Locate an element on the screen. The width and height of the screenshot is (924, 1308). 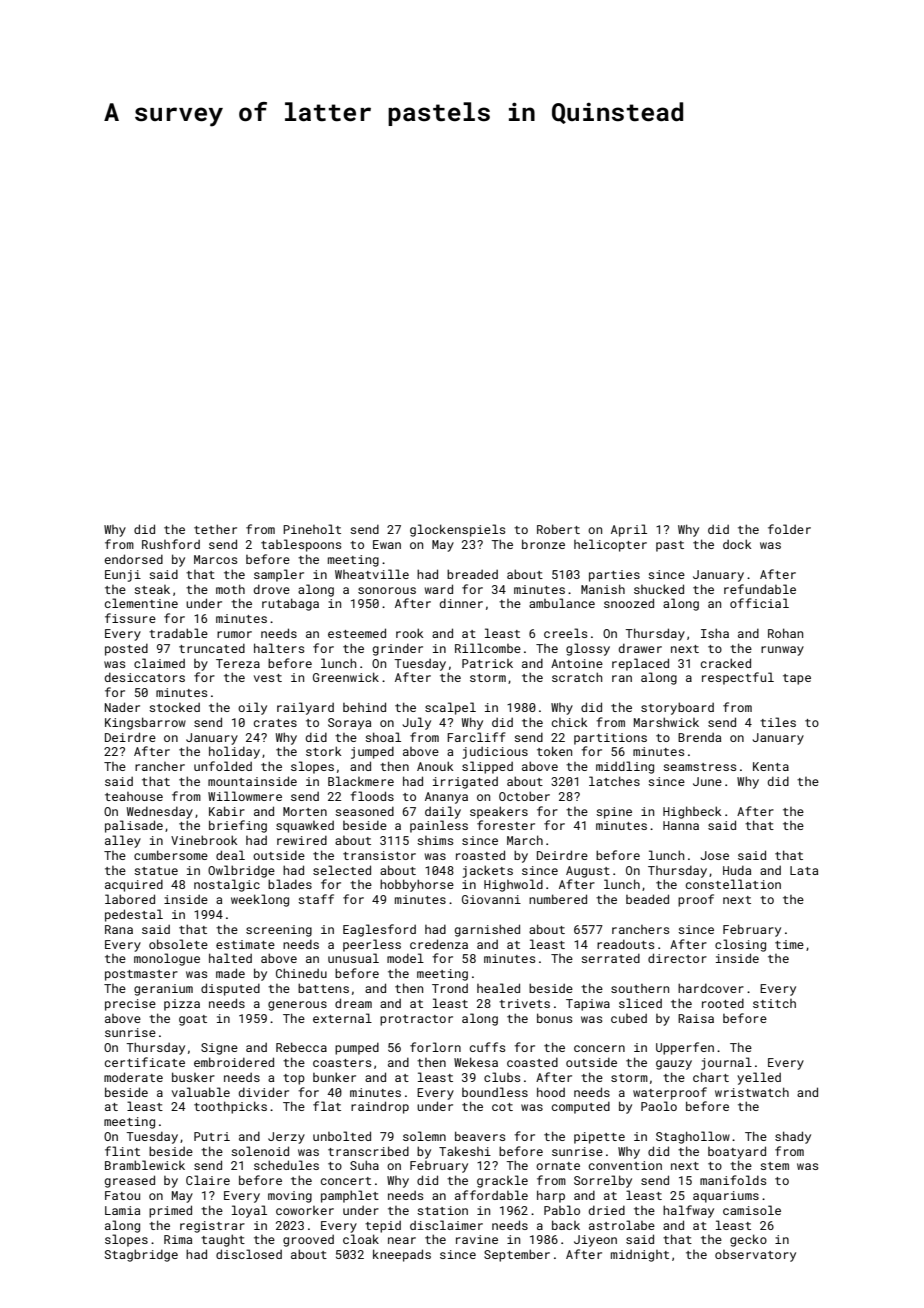
Rebecca is located at coordinates (301, 1047).
